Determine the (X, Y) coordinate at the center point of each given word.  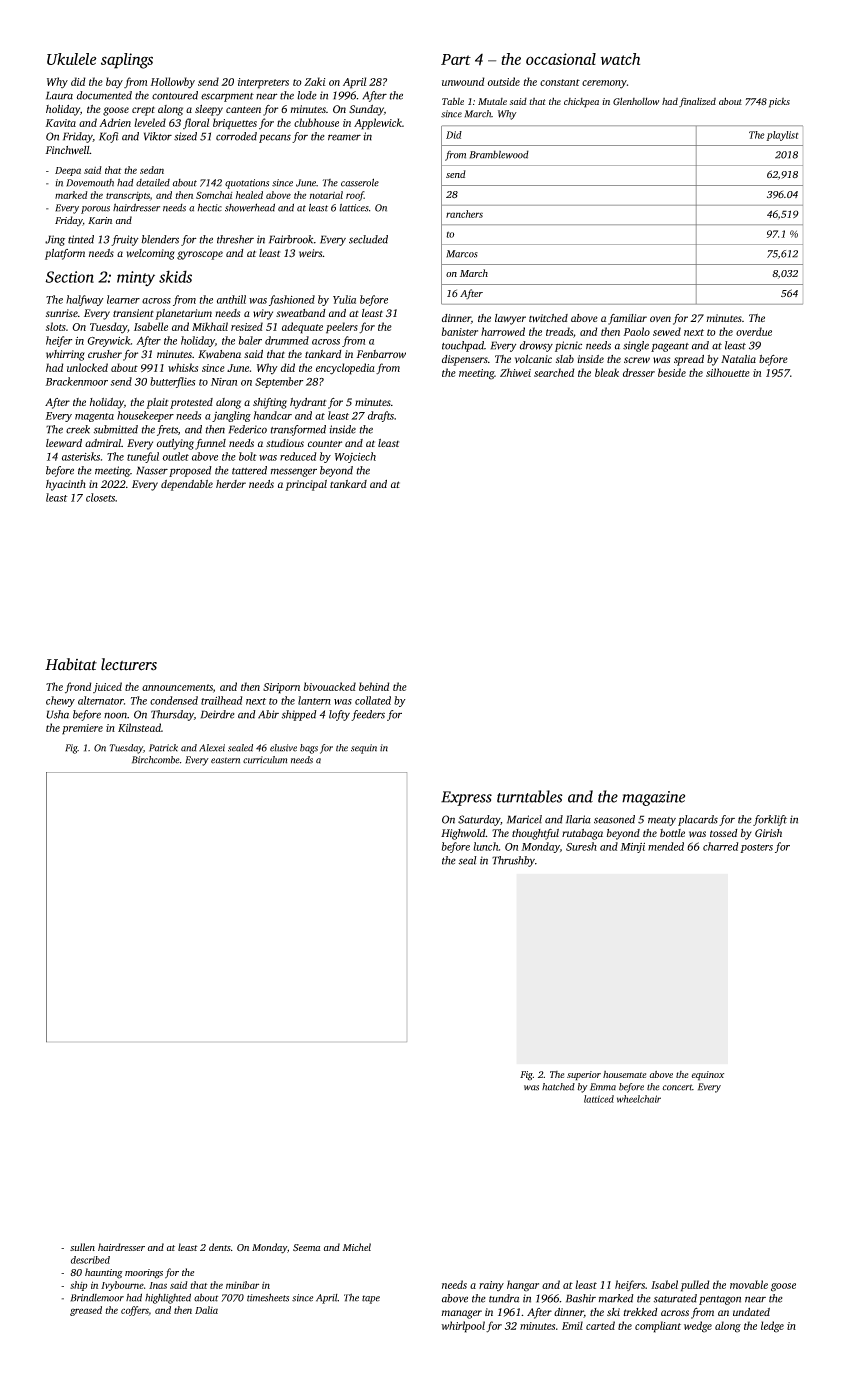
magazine (653, 798)
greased (86, 1311)
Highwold (463, 834)
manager (461, 1314)
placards (698, 820)
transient (133, 313)
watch (620, 59)
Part (456, 59)
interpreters (263, 83)
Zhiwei (515, 372)
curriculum (265, 760)
